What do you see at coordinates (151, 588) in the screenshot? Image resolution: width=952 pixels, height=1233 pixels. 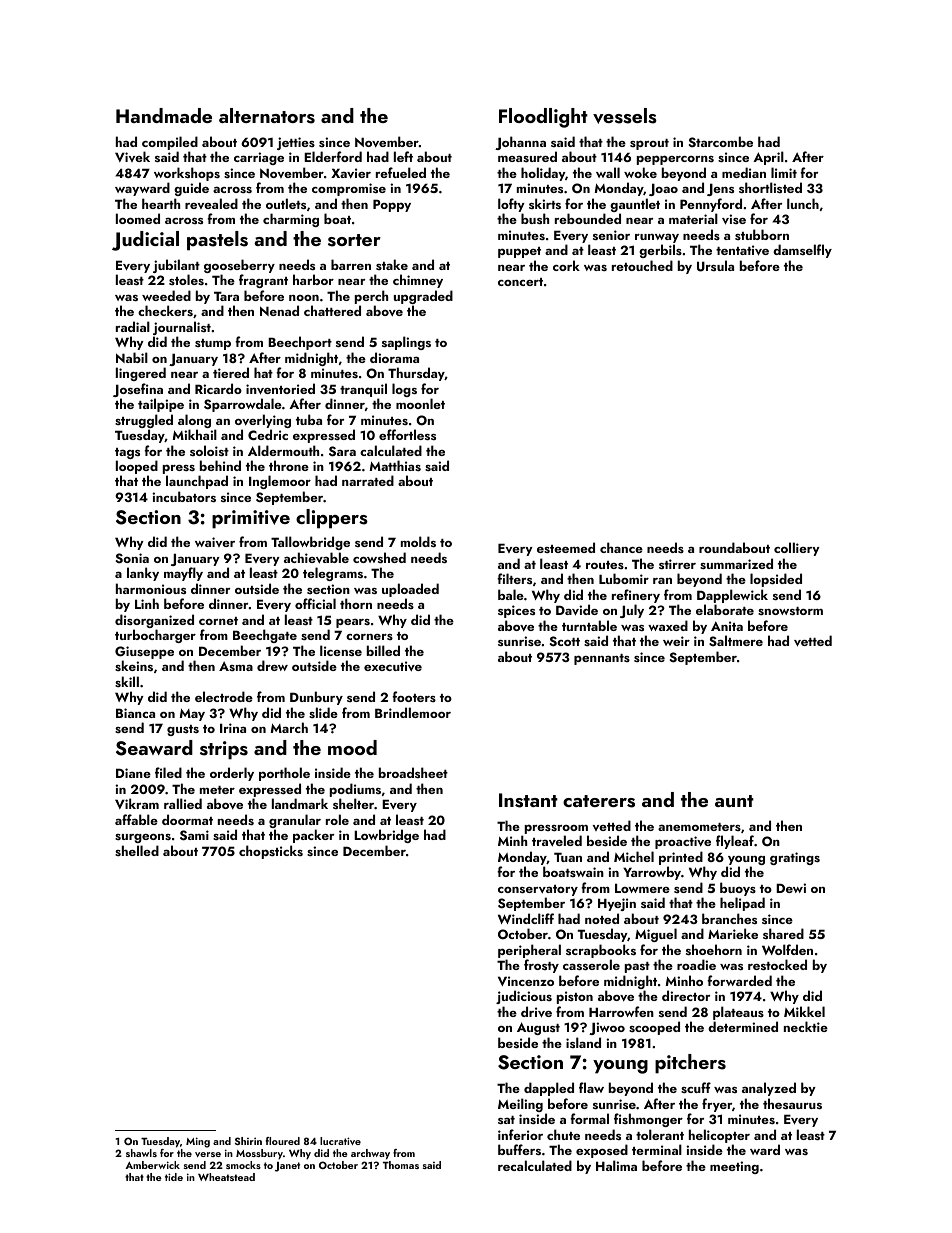 I see `harmonious` at bounding box center [151, 588].
